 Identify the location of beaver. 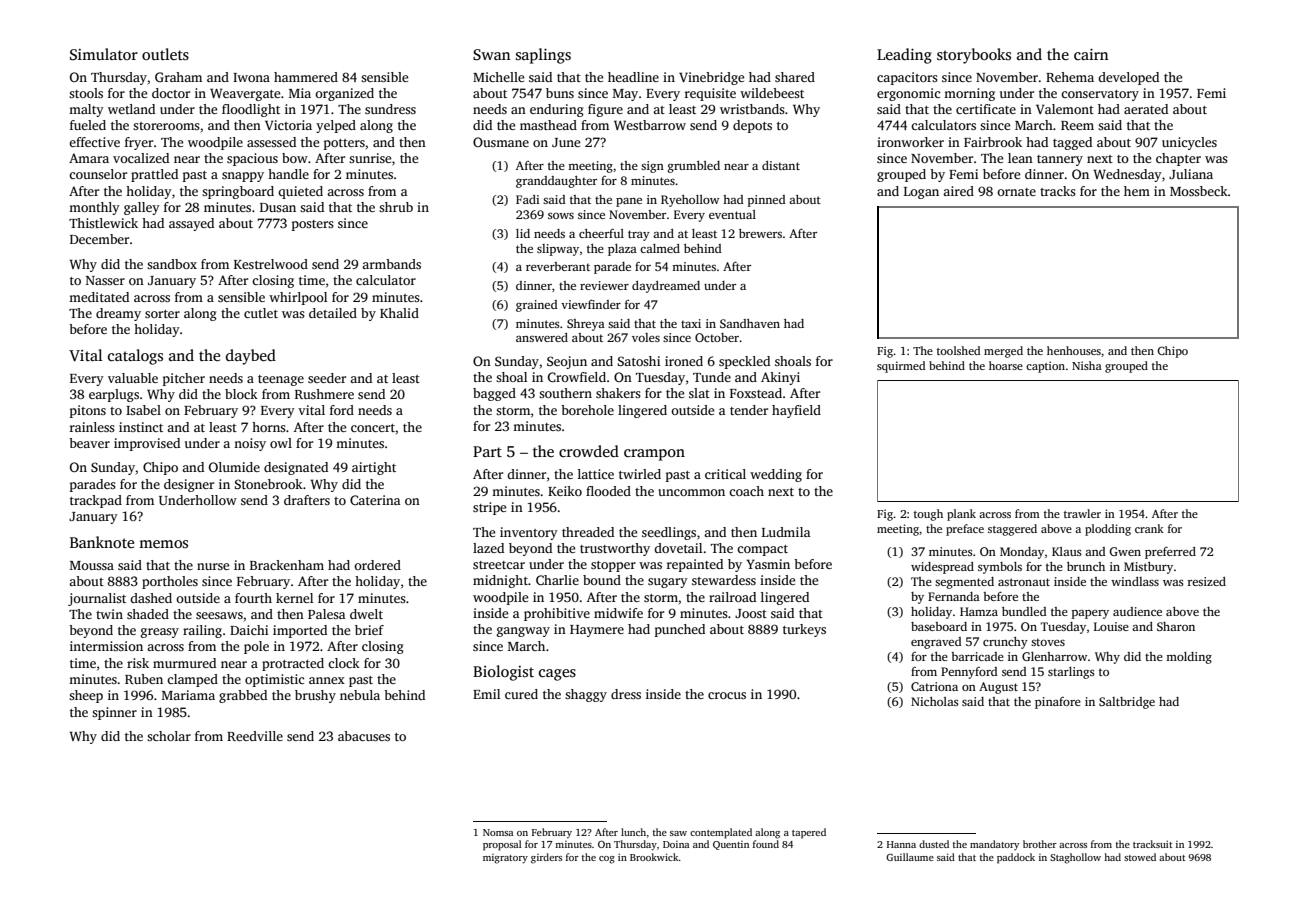
(89, 443).
